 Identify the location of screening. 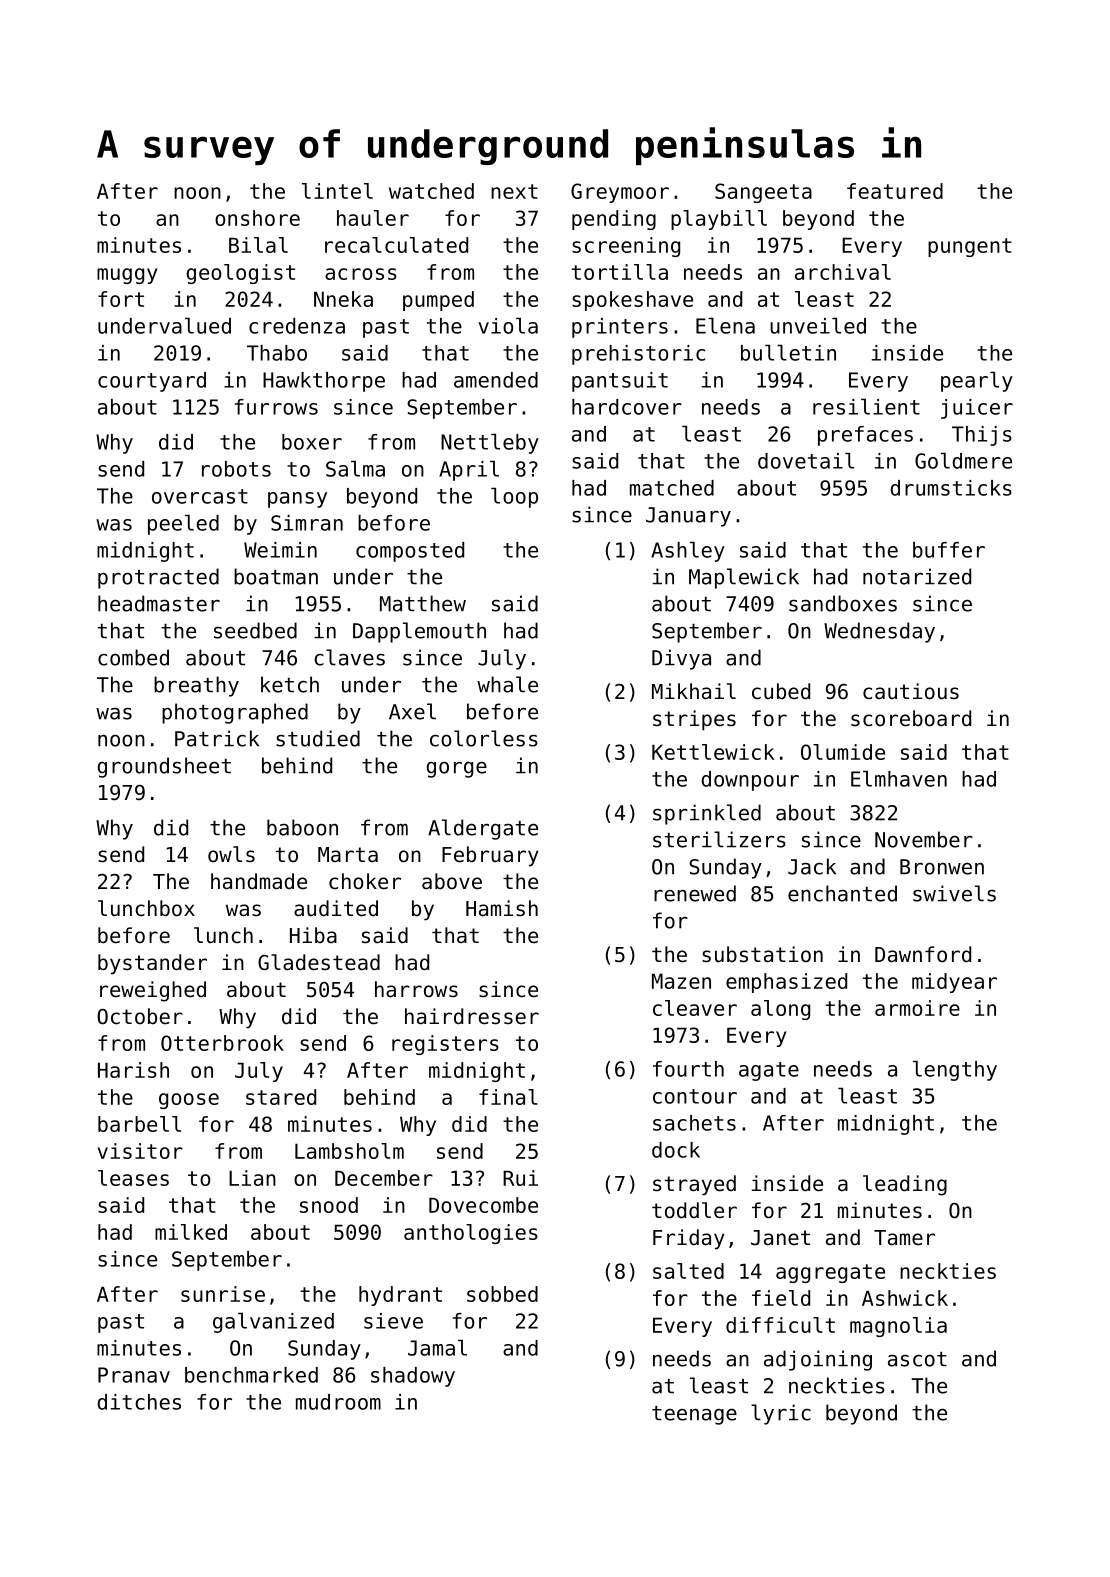
(626, 247).
